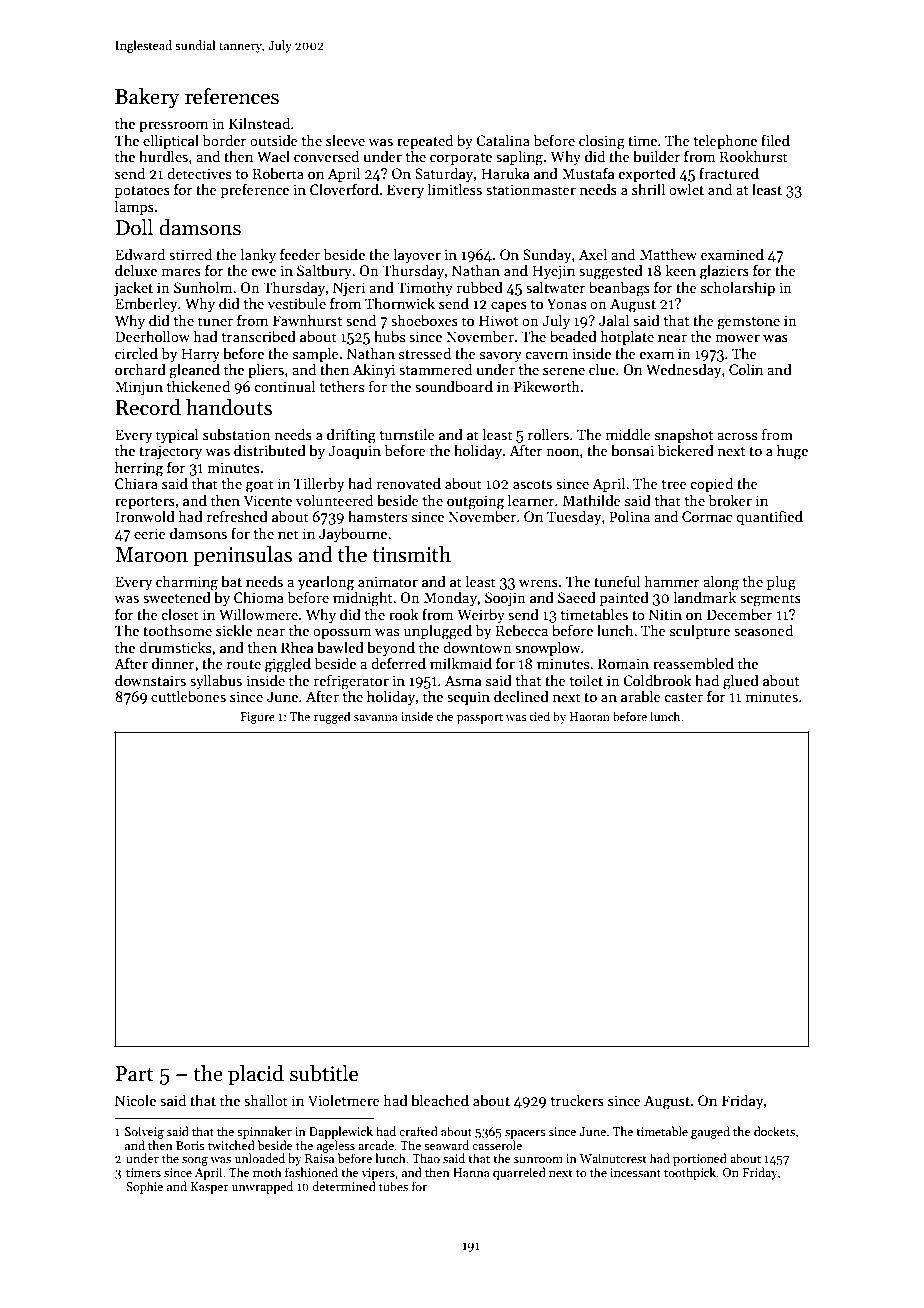 Image resolution: width=924 pixels, height=1308 pixels. Describe the element at coordinates (775, 140) in the image. I see `filed` at that location.
